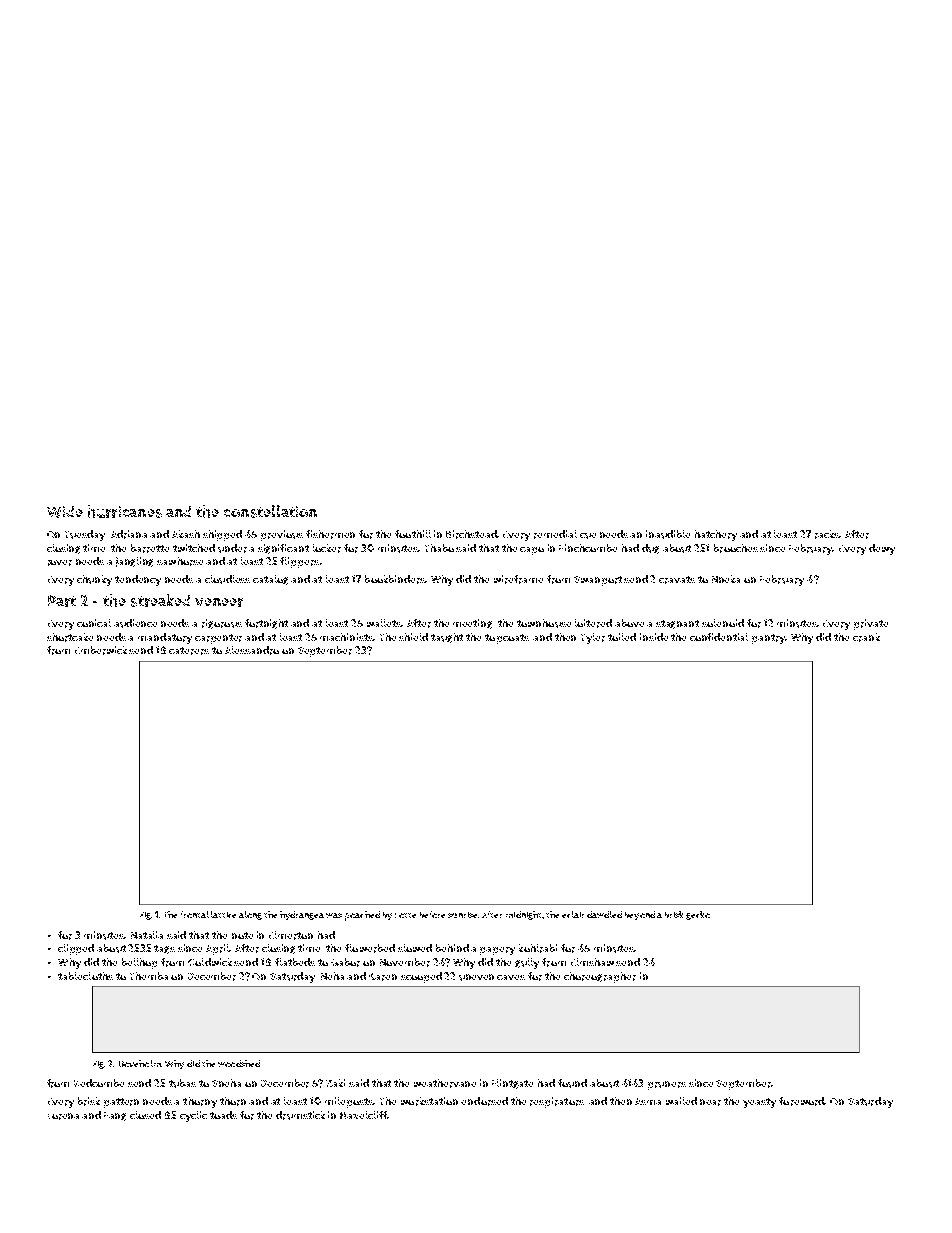 This document has width=952, height=1233. I want to click on hurricanes, so click(125, 511).
